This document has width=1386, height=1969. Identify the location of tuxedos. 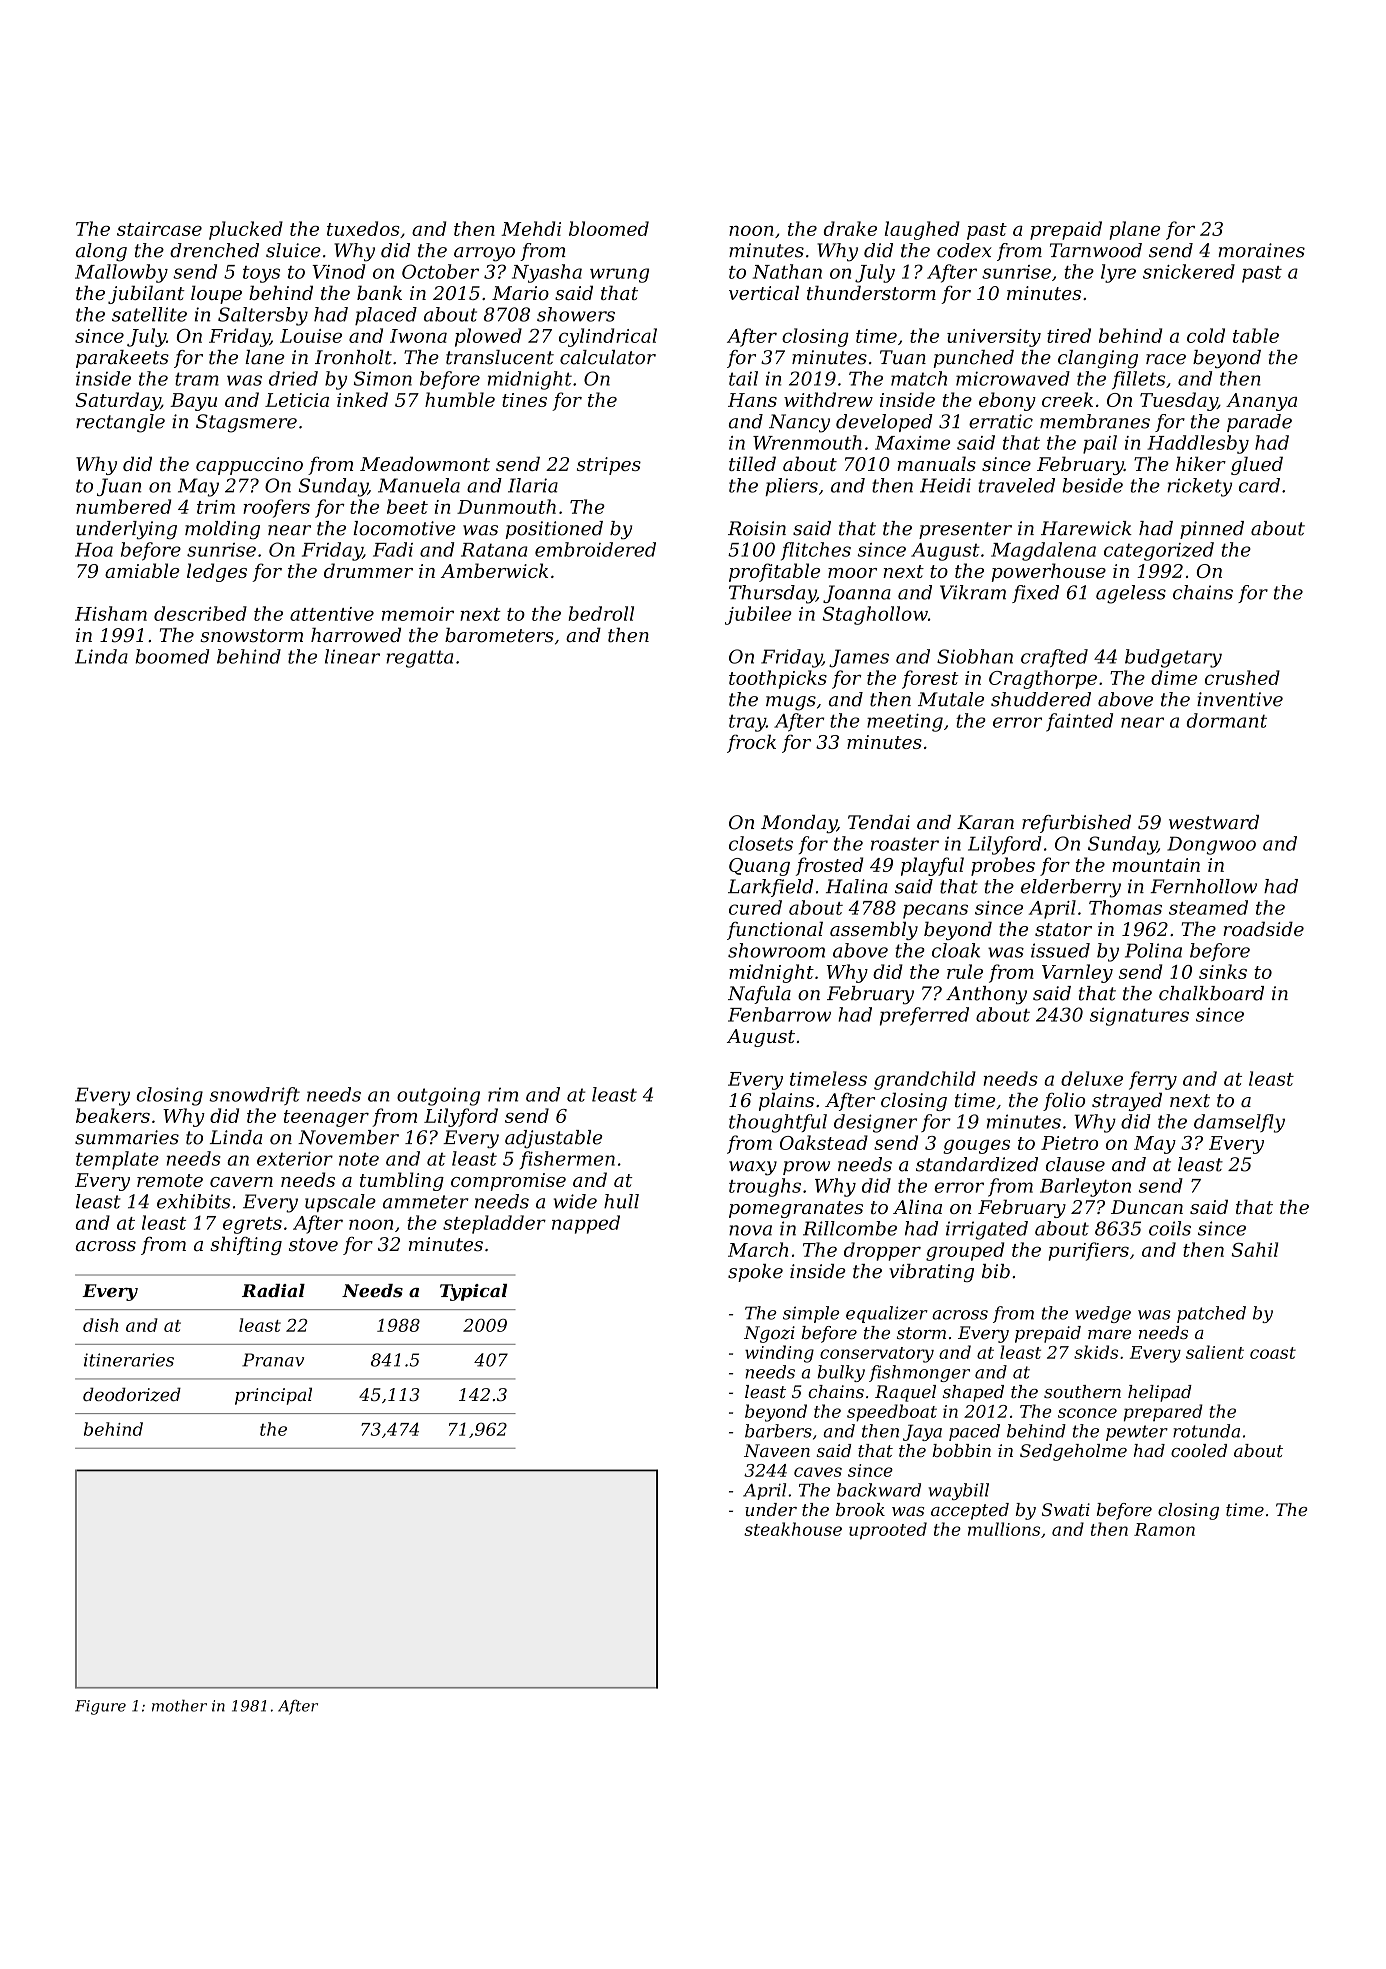
(363, 228).
